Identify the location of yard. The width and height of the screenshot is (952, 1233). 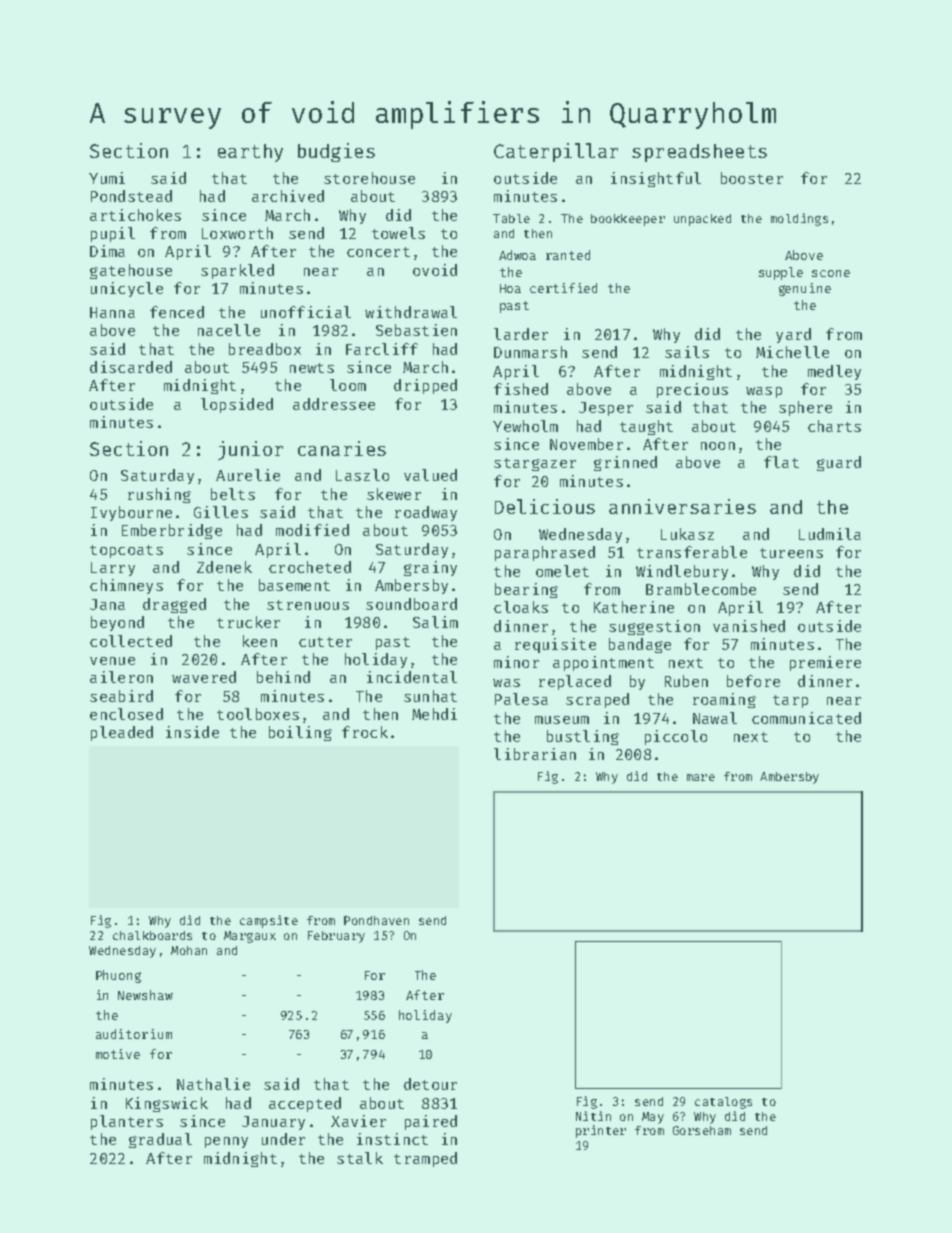
(793, 335).
